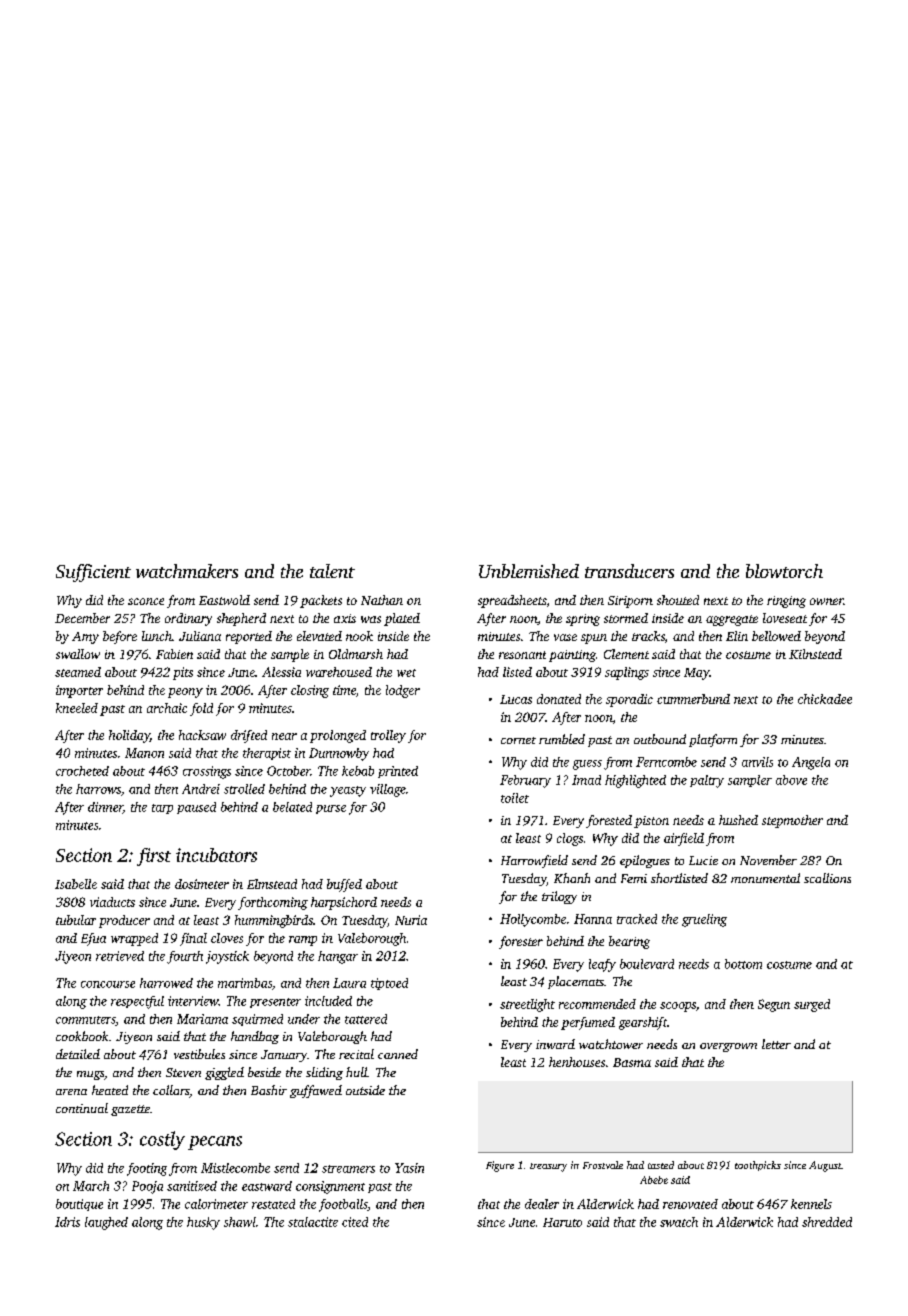 The width and height of the screenshot is (908, 1316). I want to click on kneeled, so click(77, 708).
